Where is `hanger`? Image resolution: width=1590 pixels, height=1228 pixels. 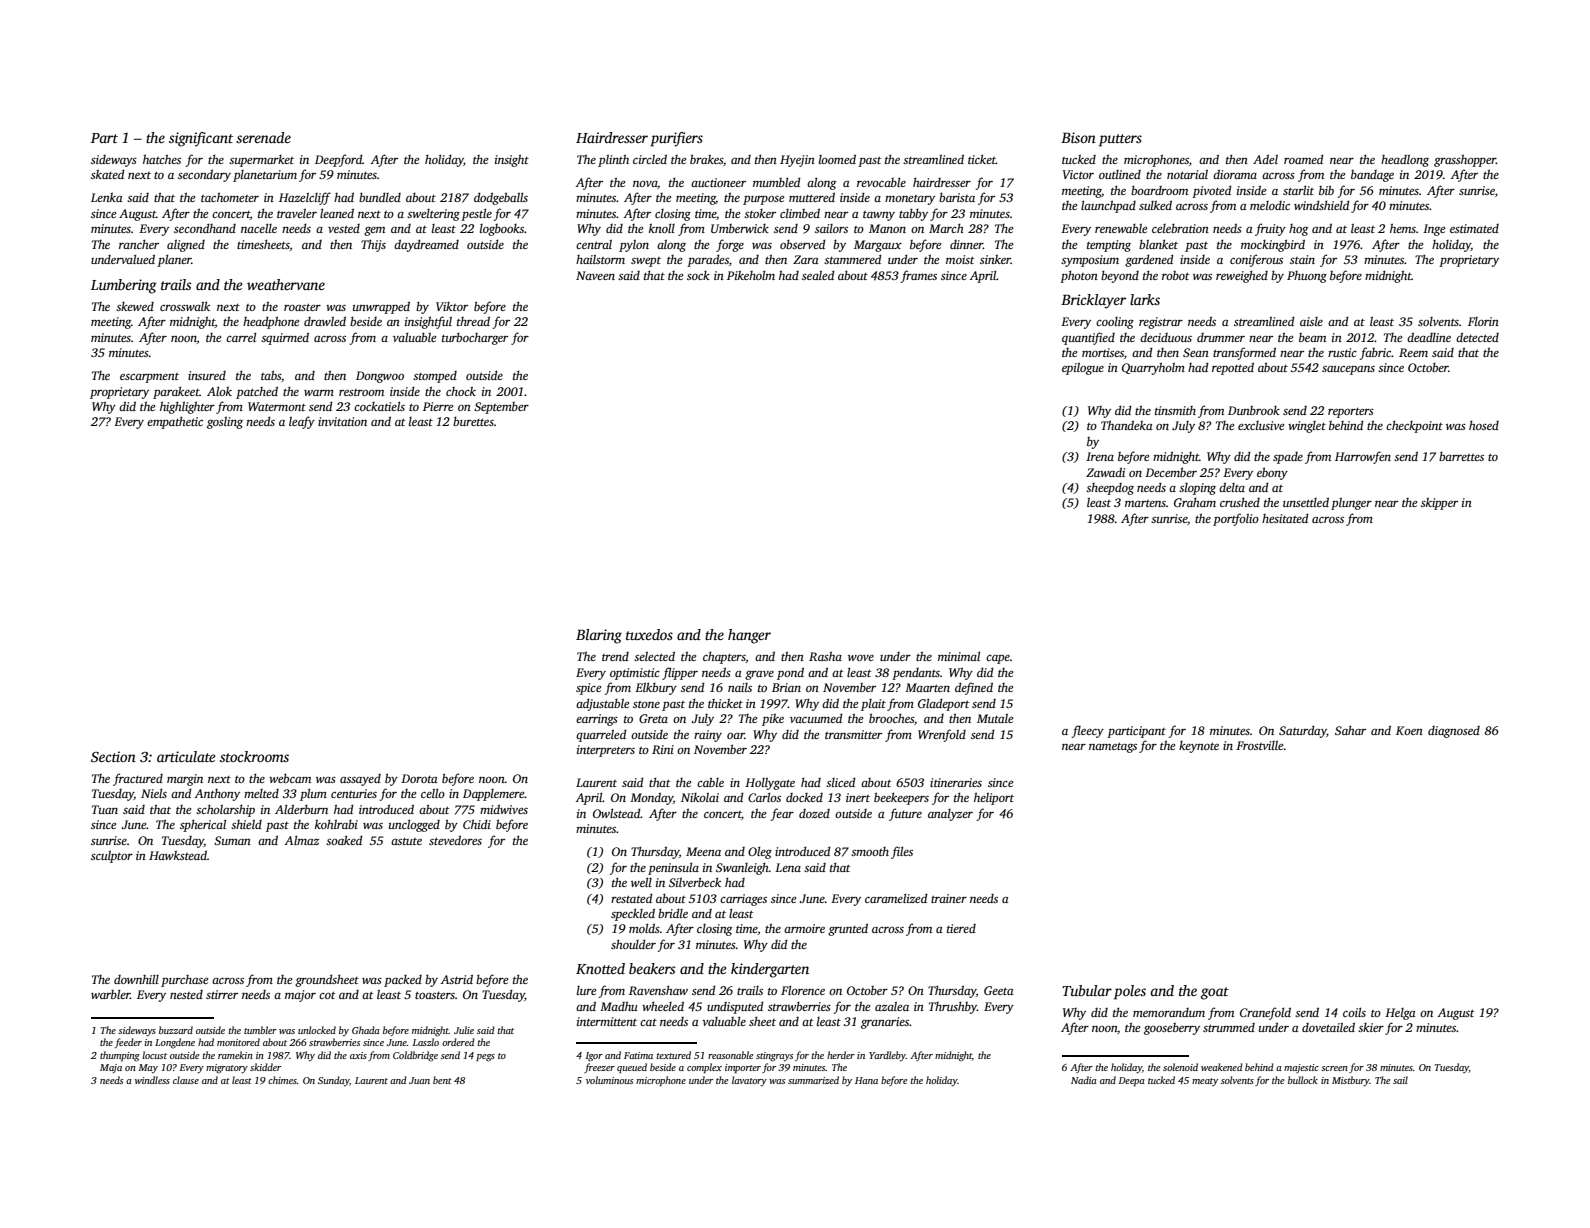
hanger is located at coordinates (749, 636).
